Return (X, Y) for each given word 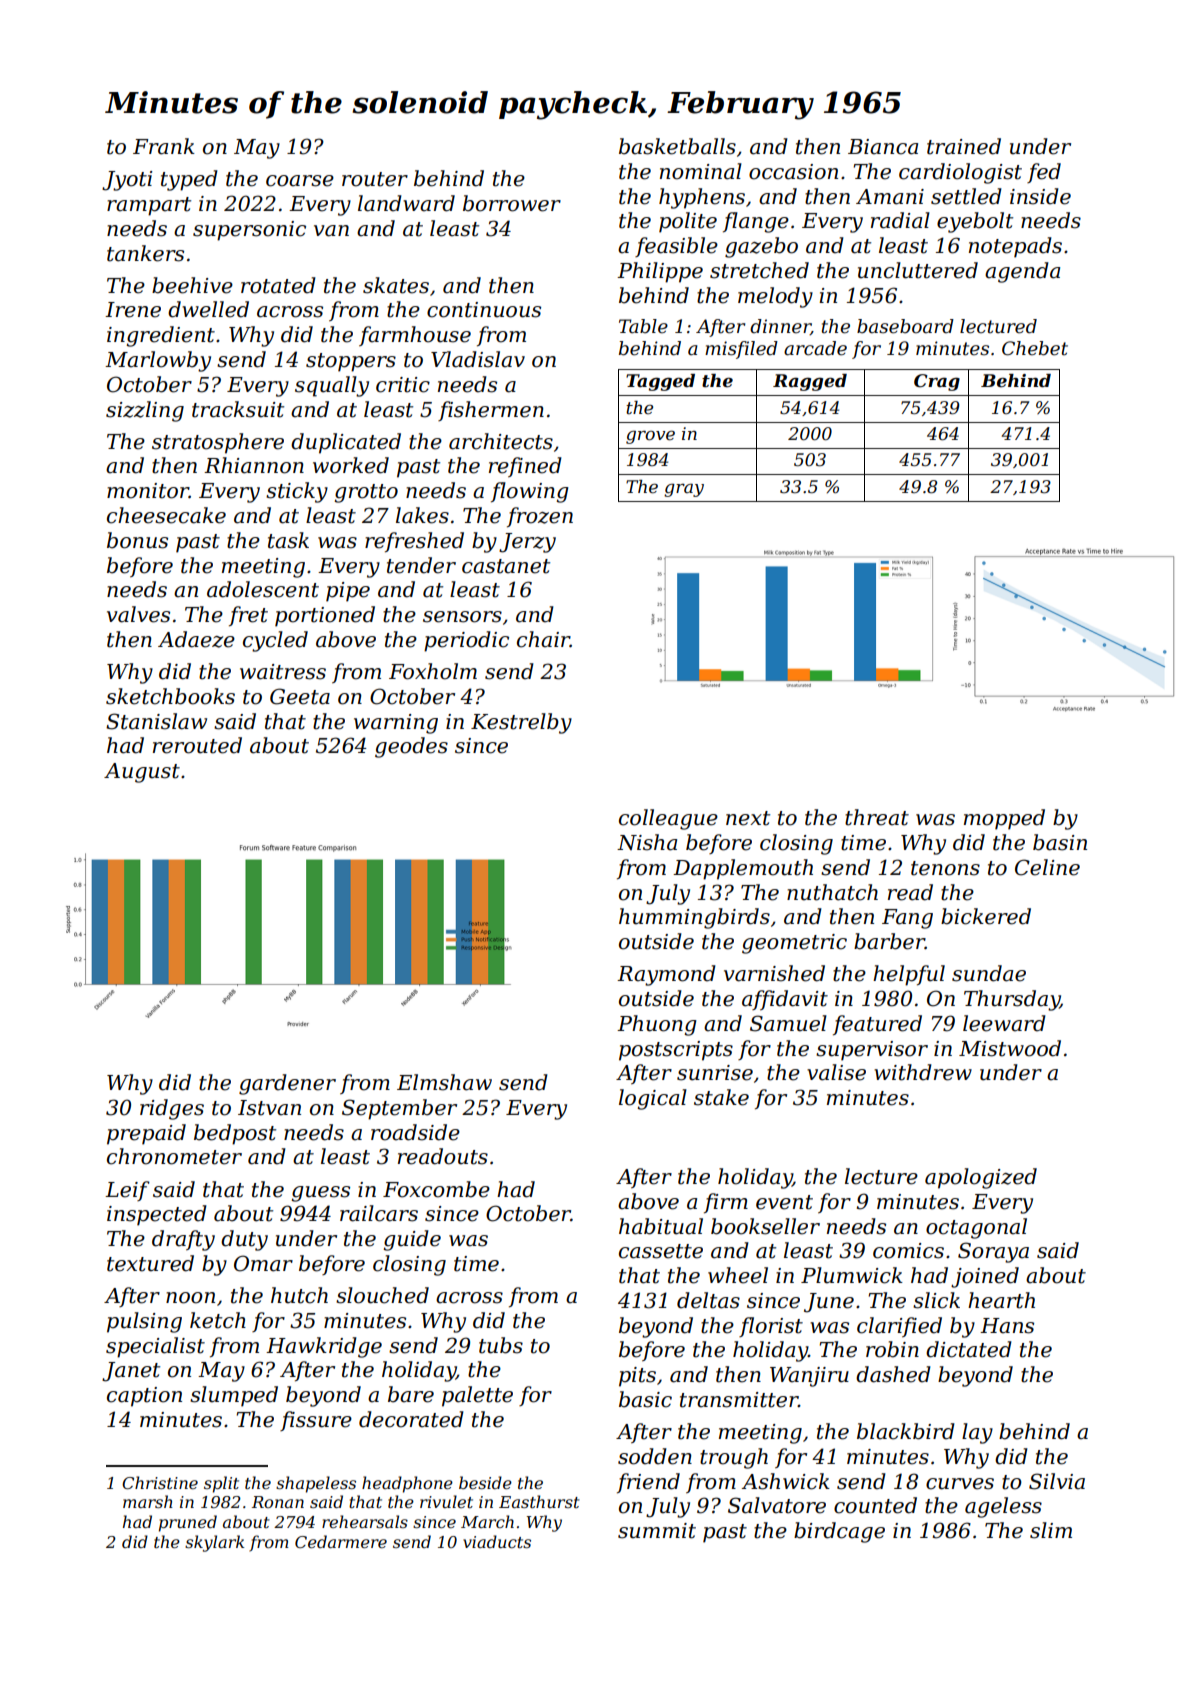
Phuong (657, 1025)
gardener (287, 1084)
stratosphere (218, 443)
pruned (188, 1523)
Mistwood (1010, 1048)
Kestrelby (521, 723)
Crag (937, 382)
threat (877, 817)
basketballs (677, 146)
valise (836, 1072)
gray (684, 490)
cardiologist (960, 173)
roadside (415, 1132)
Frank (164, 146)
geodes (411, 747)
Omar (263, 1263)
